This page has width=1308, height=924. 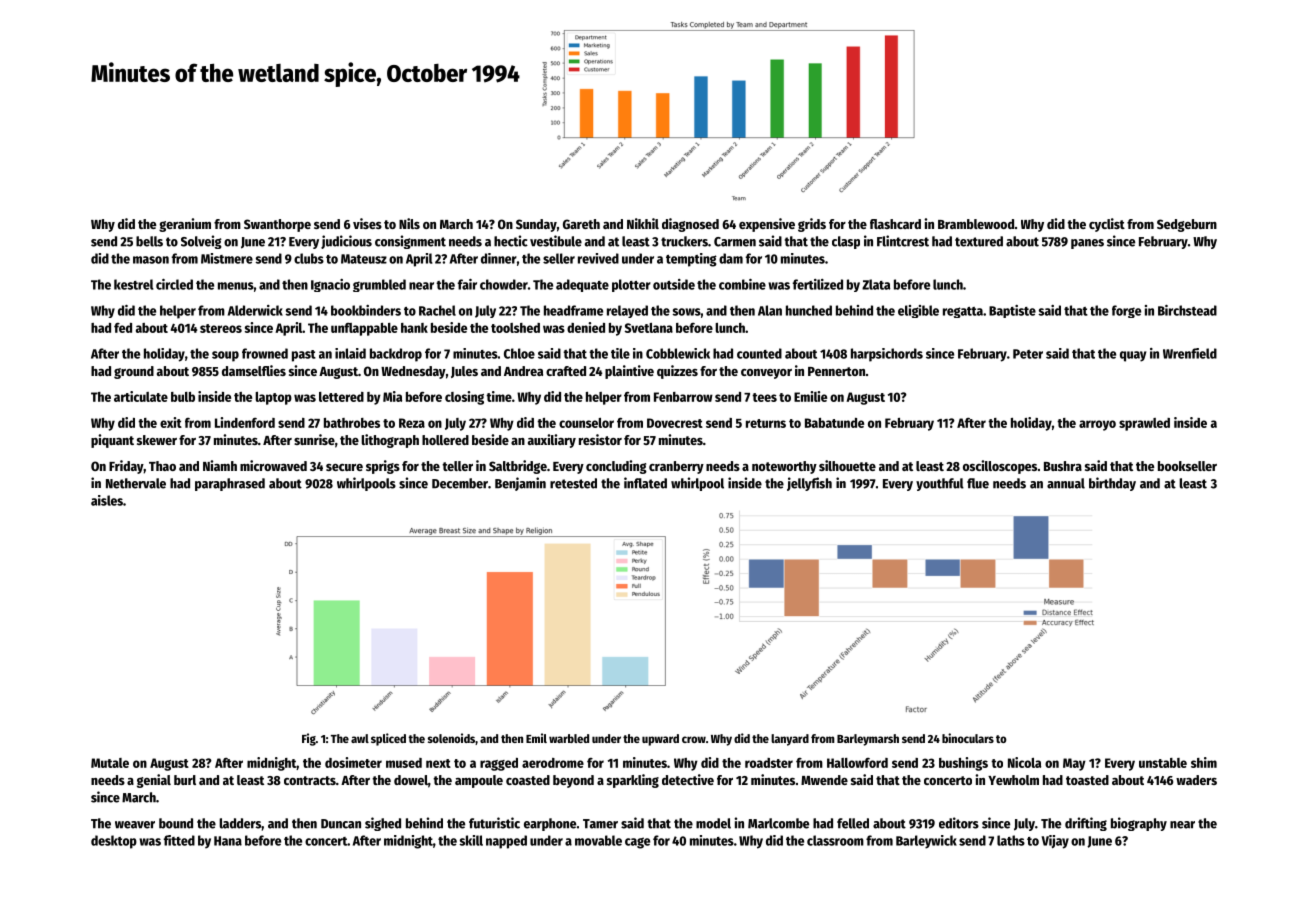 What do you see at coordinates (1187, 225) in the page?
I see `Sedgeburn` at bounding box center [1187, 225].
